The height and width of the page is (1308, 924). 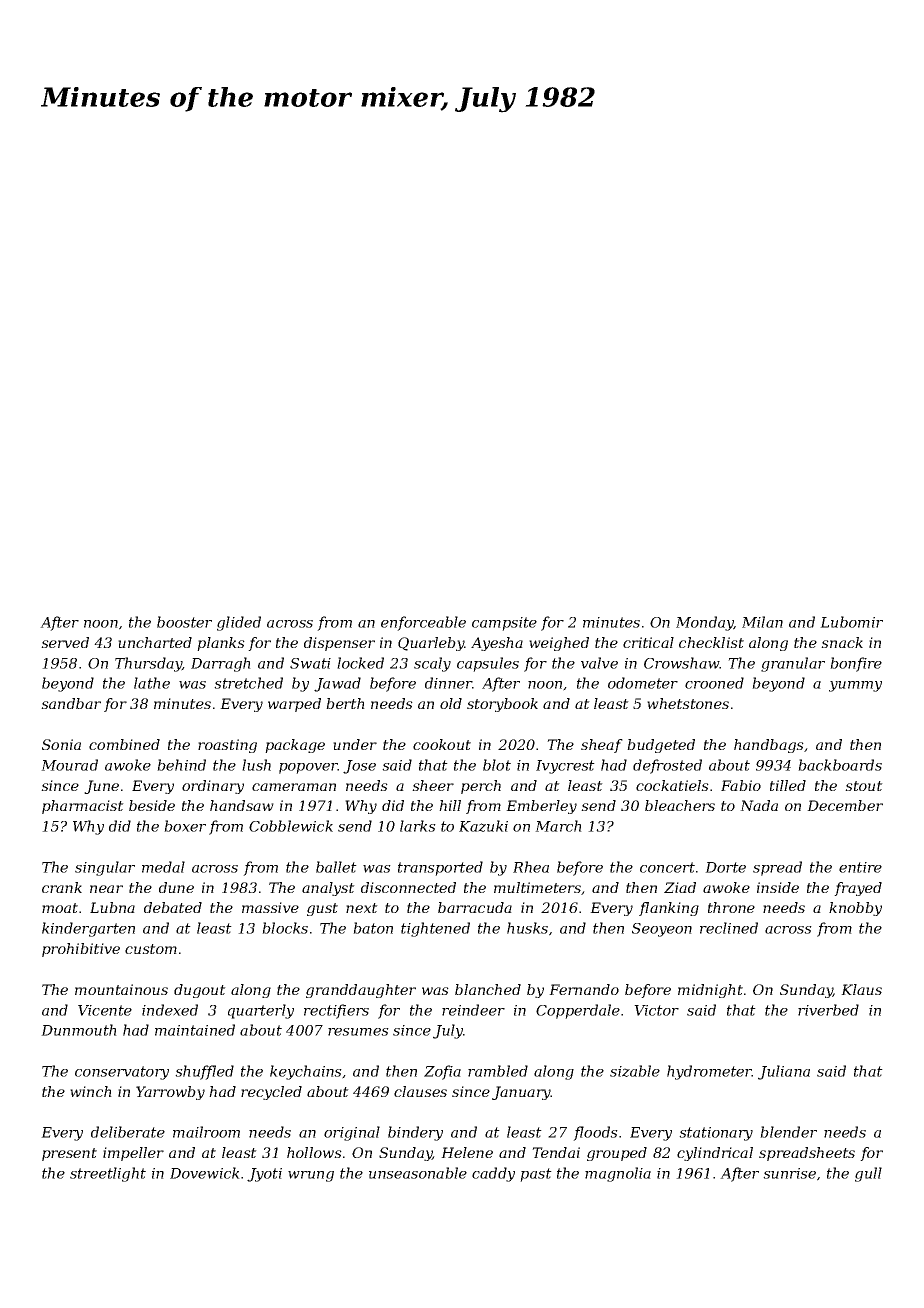 I want to click on Milan, so click(x=762, y=622).
